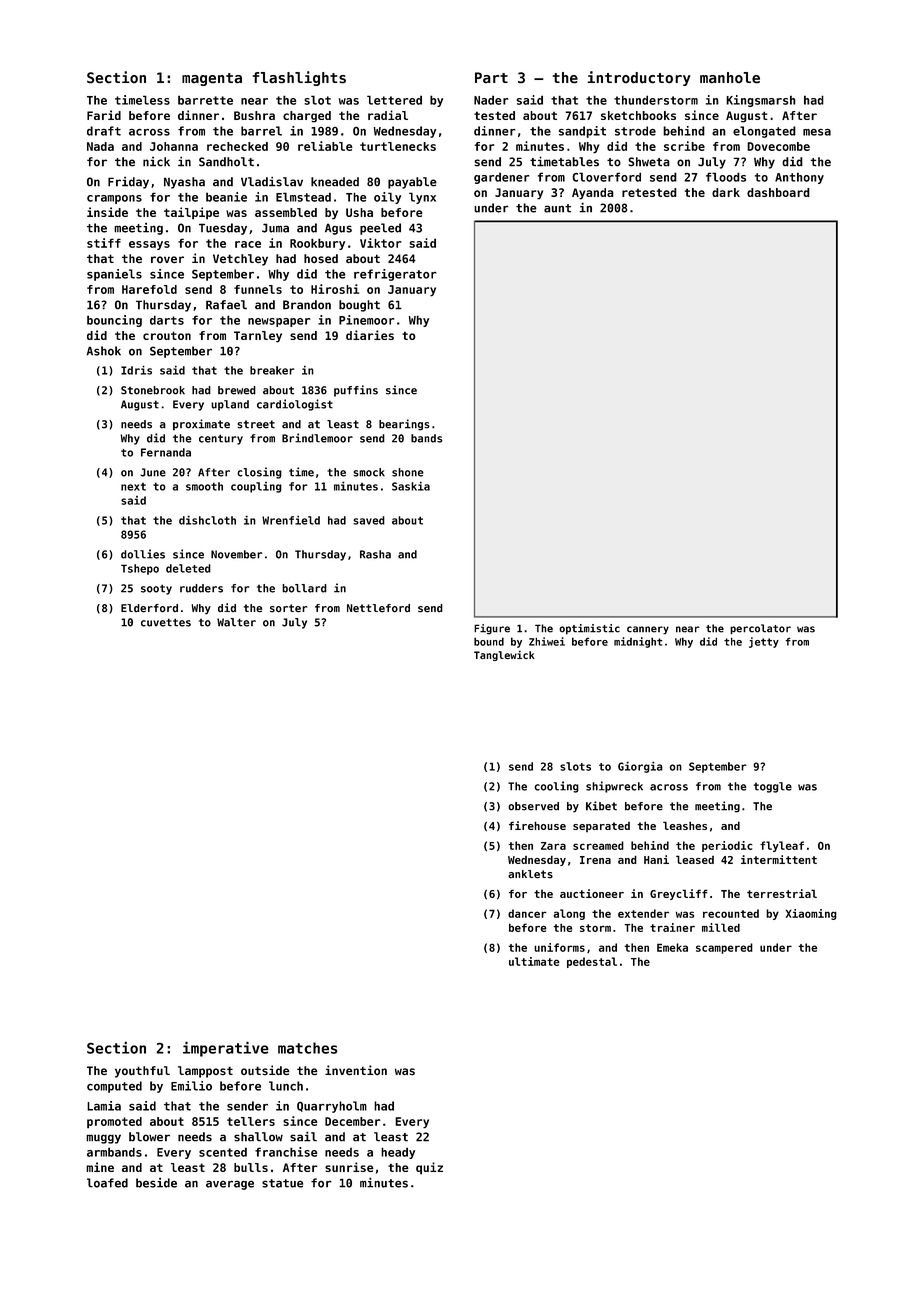 The width and height of the screenshot is (924, 1308). Describe the element at coordinates (730, 77) in the screenshot. I see `manhole` at that location.
